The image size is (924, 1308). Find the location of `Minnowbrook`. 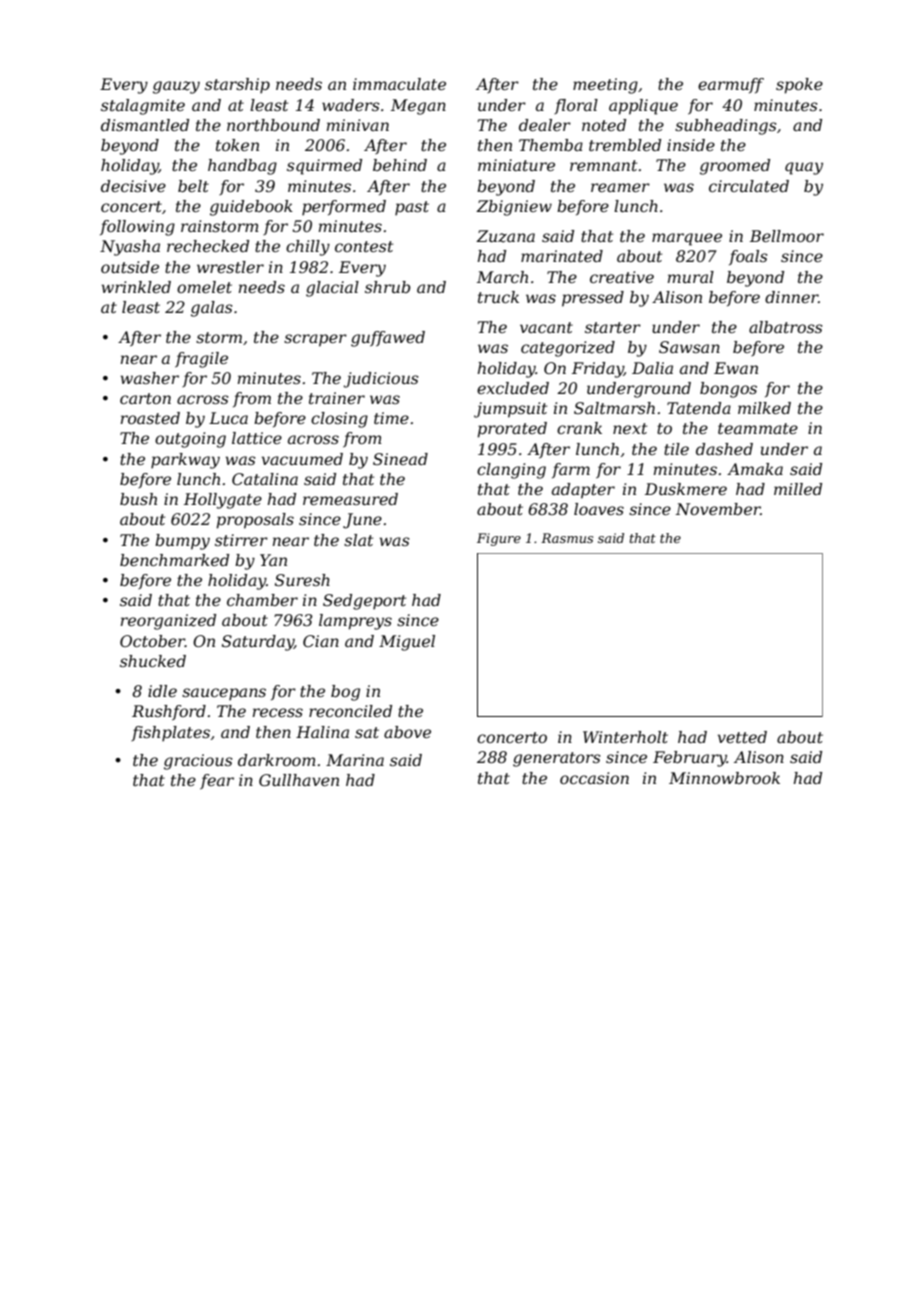

Minnowbrook is located at coordinates (724, 778).
